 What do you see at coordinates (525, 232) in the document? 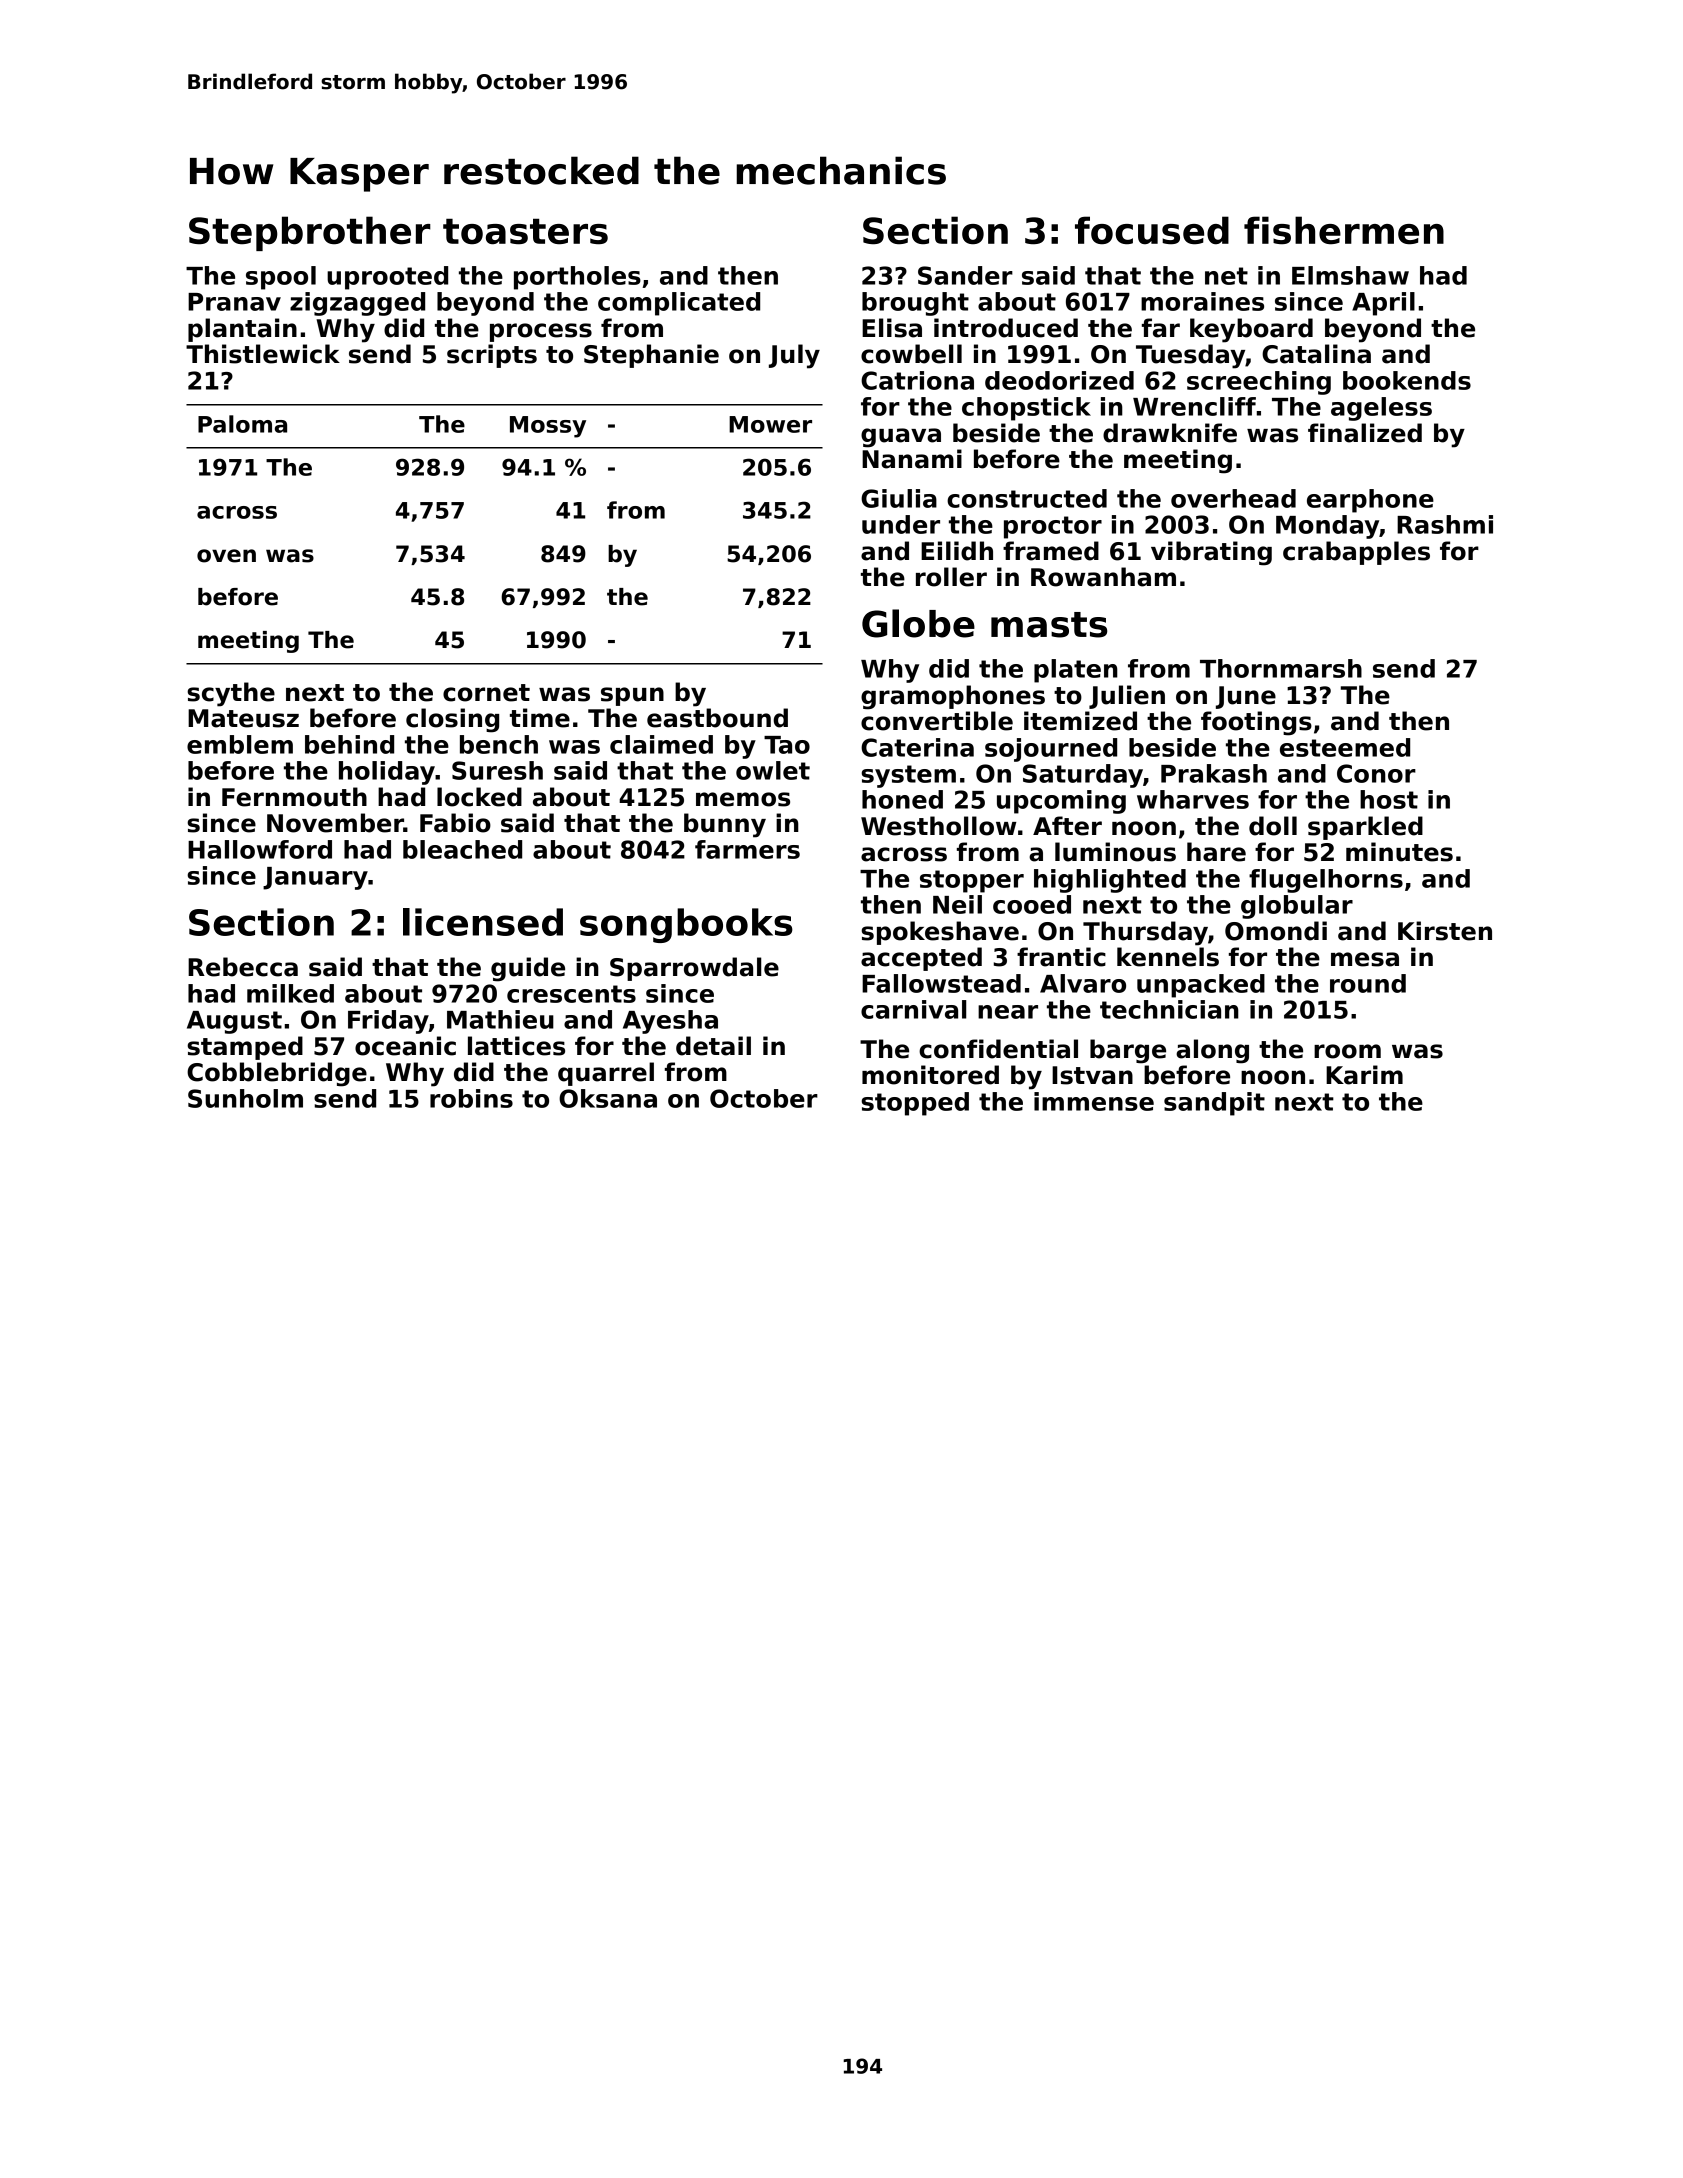
I see `toasters` at bounding box center [525, 232].
